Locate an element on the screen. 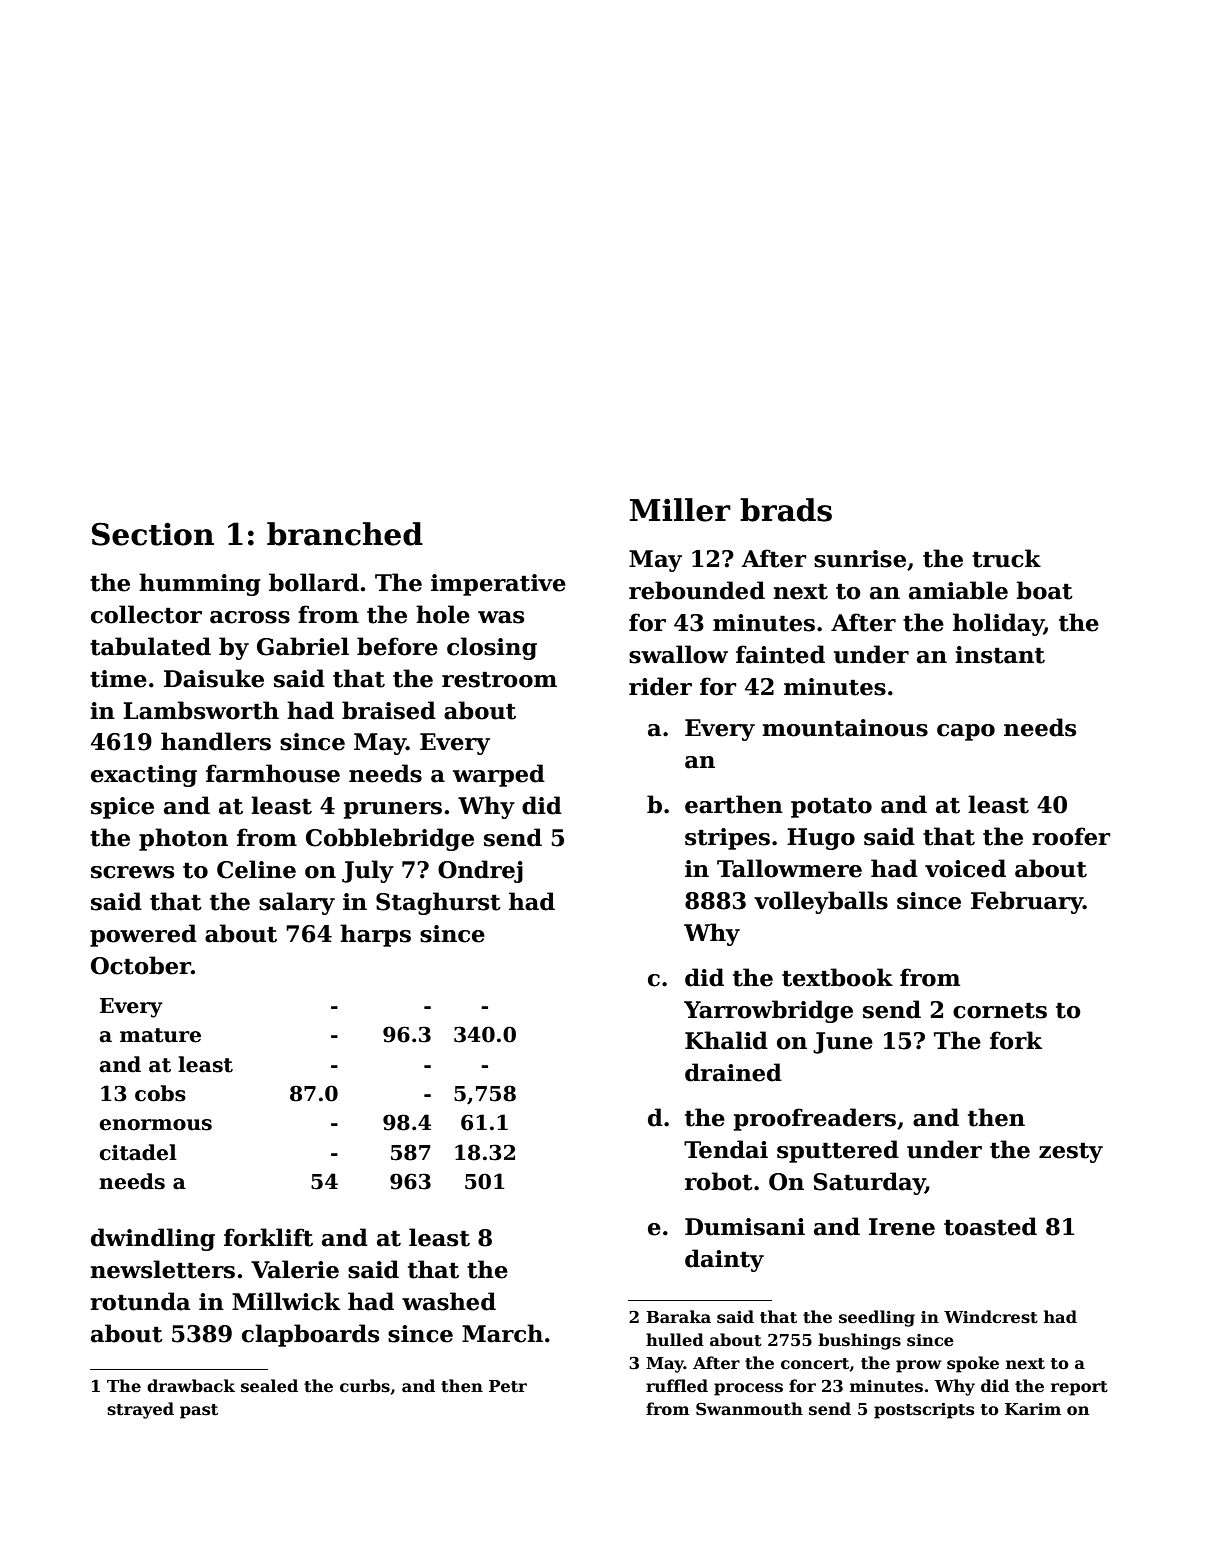 The height and width of the screenshot is (1560, 1205). cornets is located at coordinates (1000, 1010).
